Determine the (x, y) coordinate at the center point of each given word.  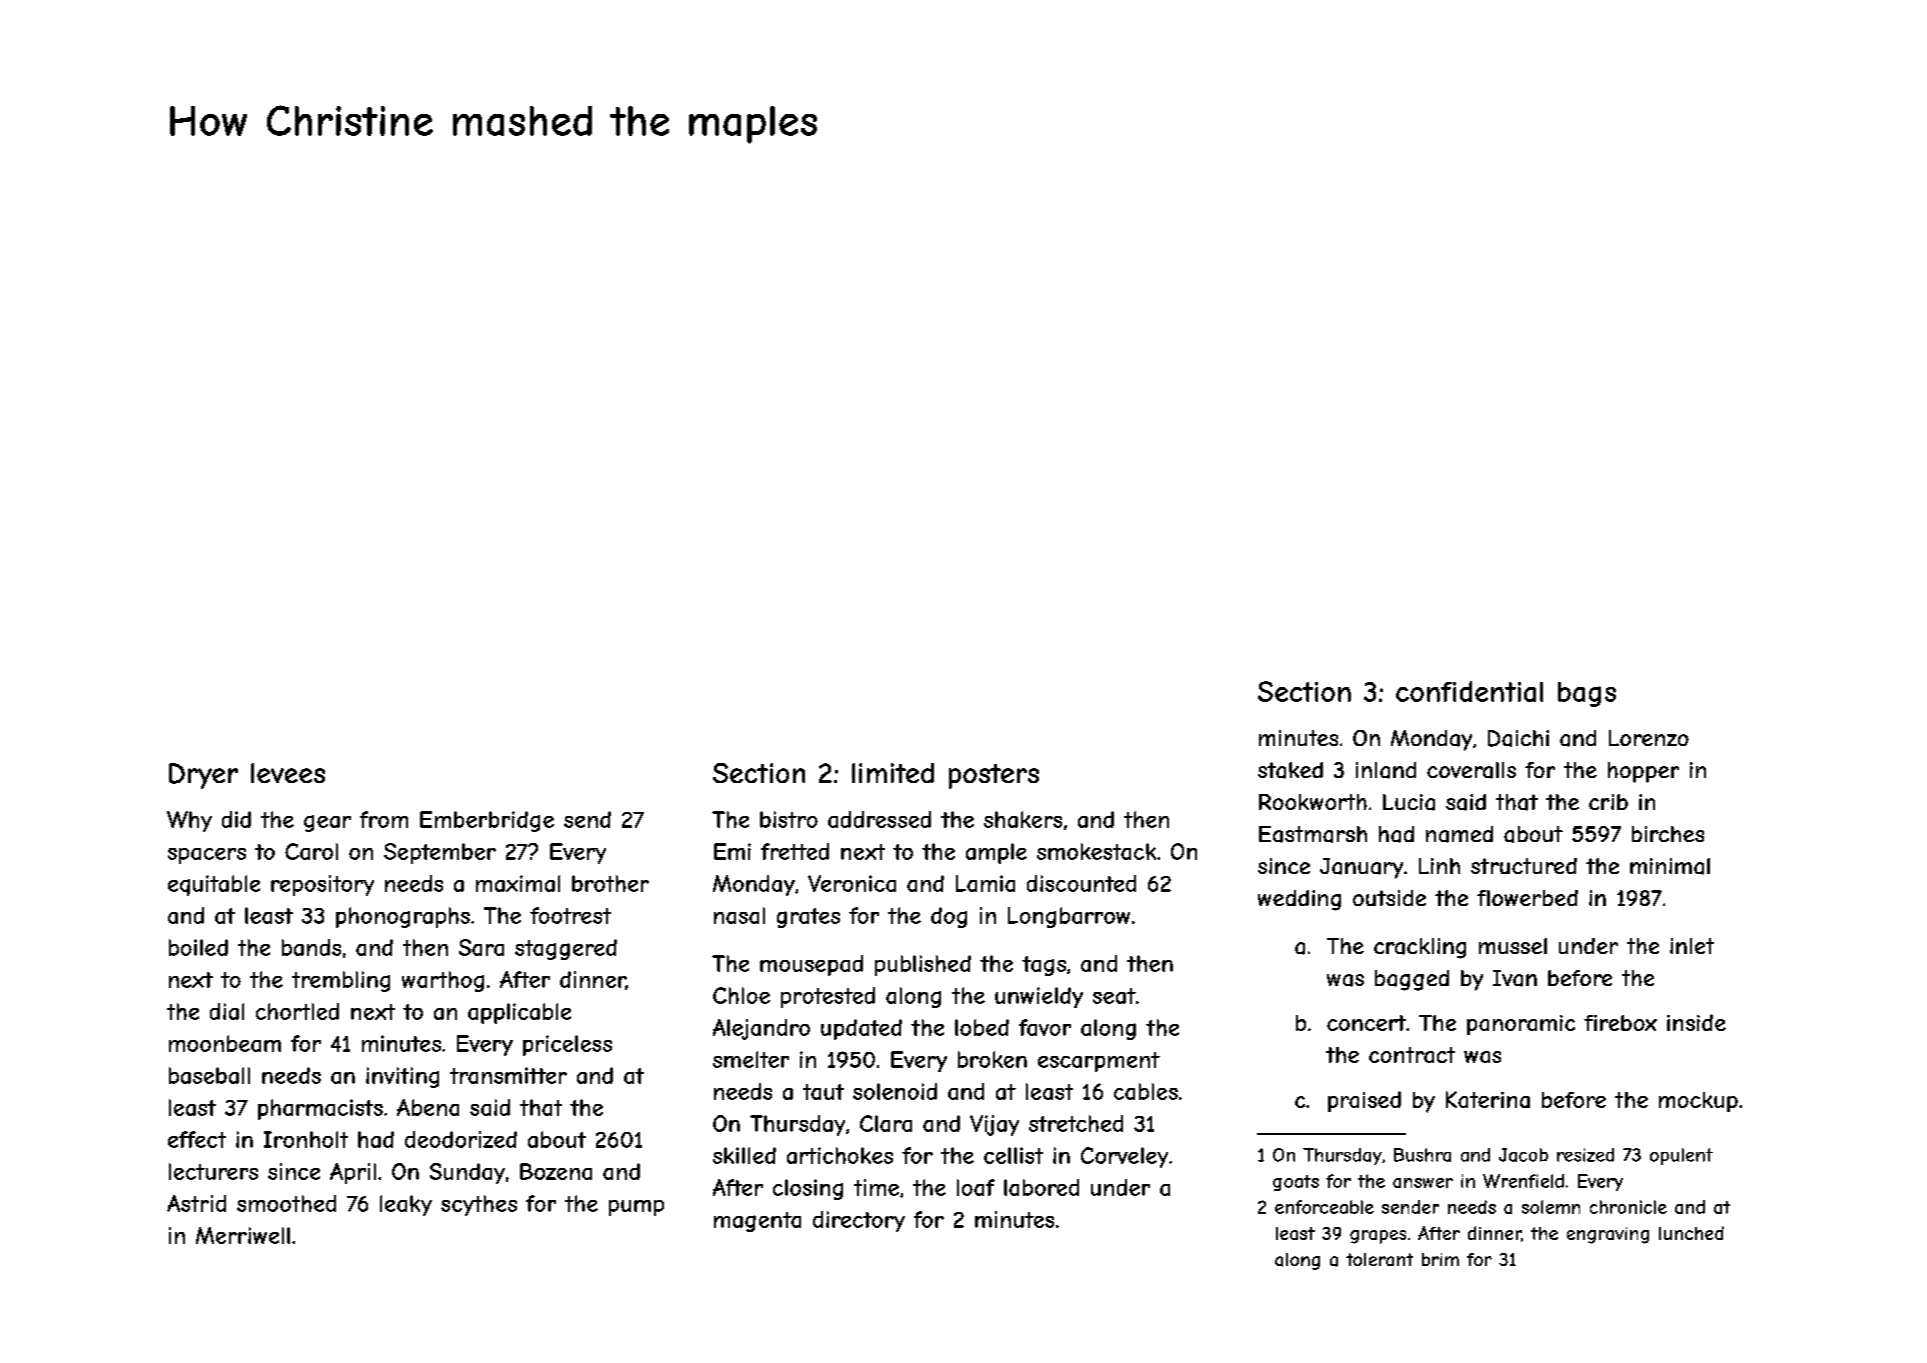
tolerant (1379, 1259)
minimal (1670, 866)
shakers (1023, 819)
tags (1044, 966)
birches (1668, 834)
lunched (1691, 1233)
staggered (566, 949)
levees (288, 773)
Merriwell (243, 1235)
